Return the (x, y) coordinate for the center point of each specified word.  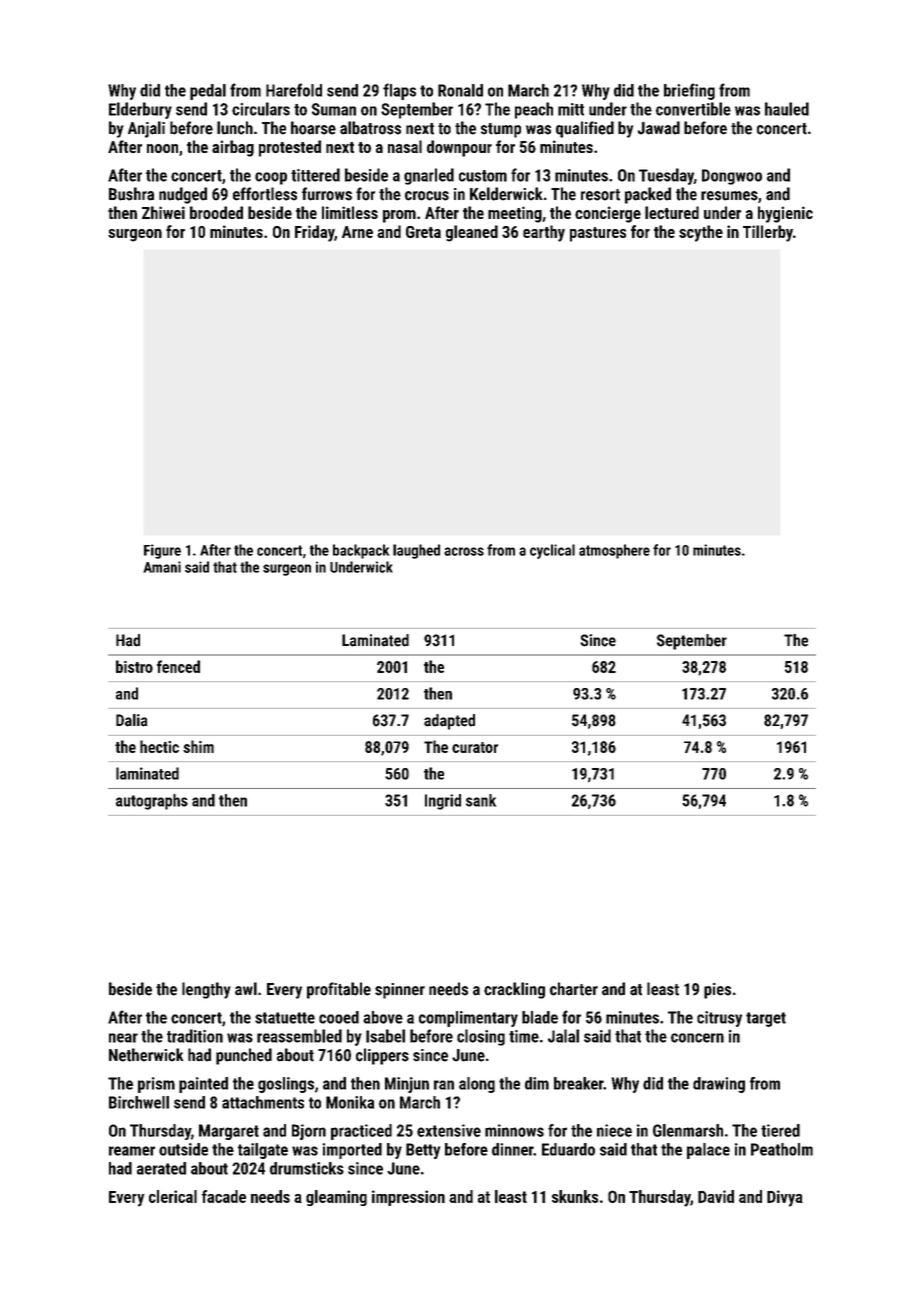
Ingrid (443, 802)
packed (648, 195)
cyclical (552, 551)
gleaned (472, 233)
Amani (162, 567)
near (123, 1038)
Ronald (460, 90)
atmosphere (614, 551)
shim (198, 746)
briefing (689, 91)
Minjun (407, 1085)
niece (614, 1130)
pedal (208, 92)
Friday (314, 233)
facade (224, 1196)
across (464, 551)
